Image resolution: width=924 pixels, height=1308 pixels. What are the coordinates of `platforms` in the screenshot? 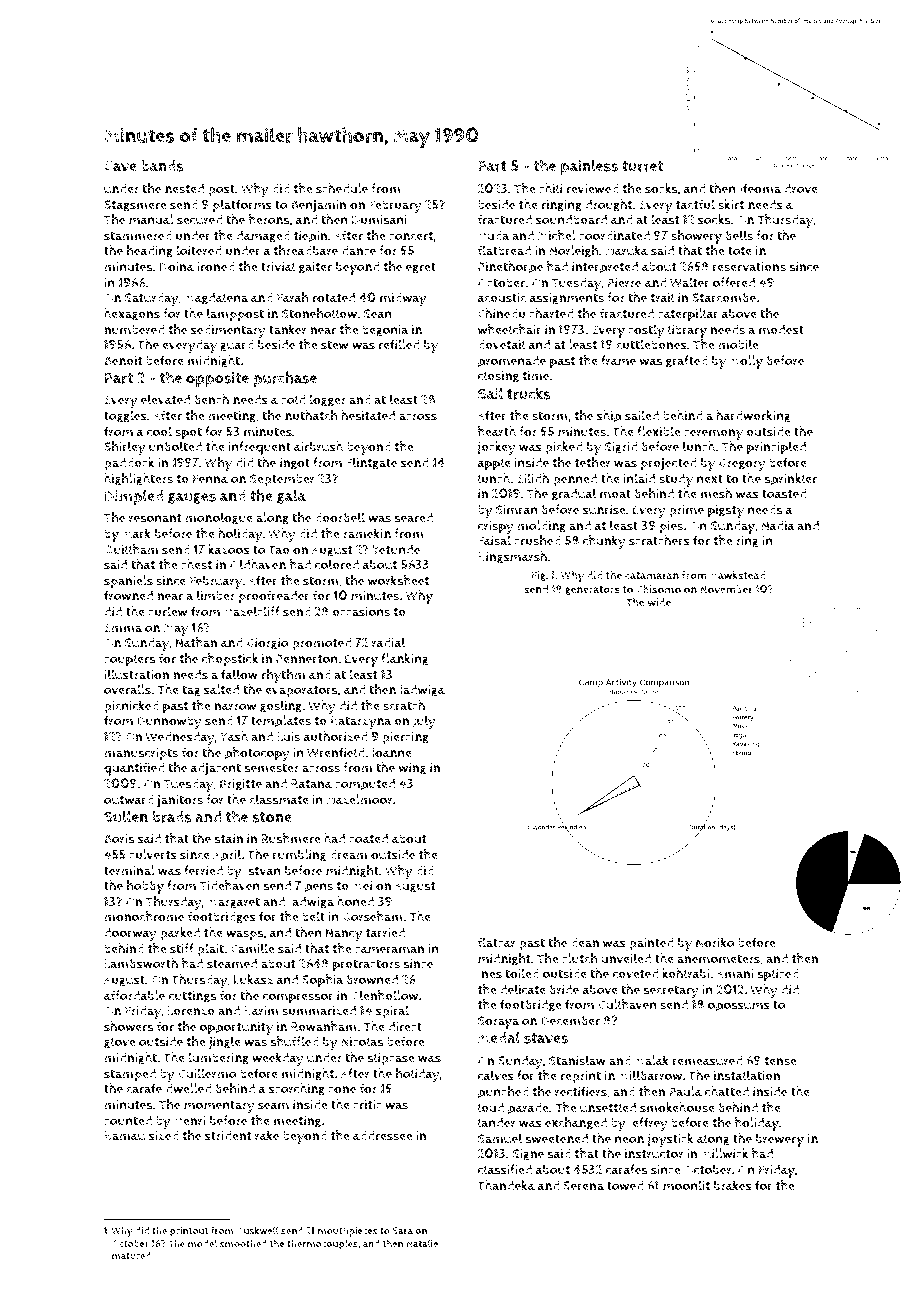 It's located at (242, 206).
